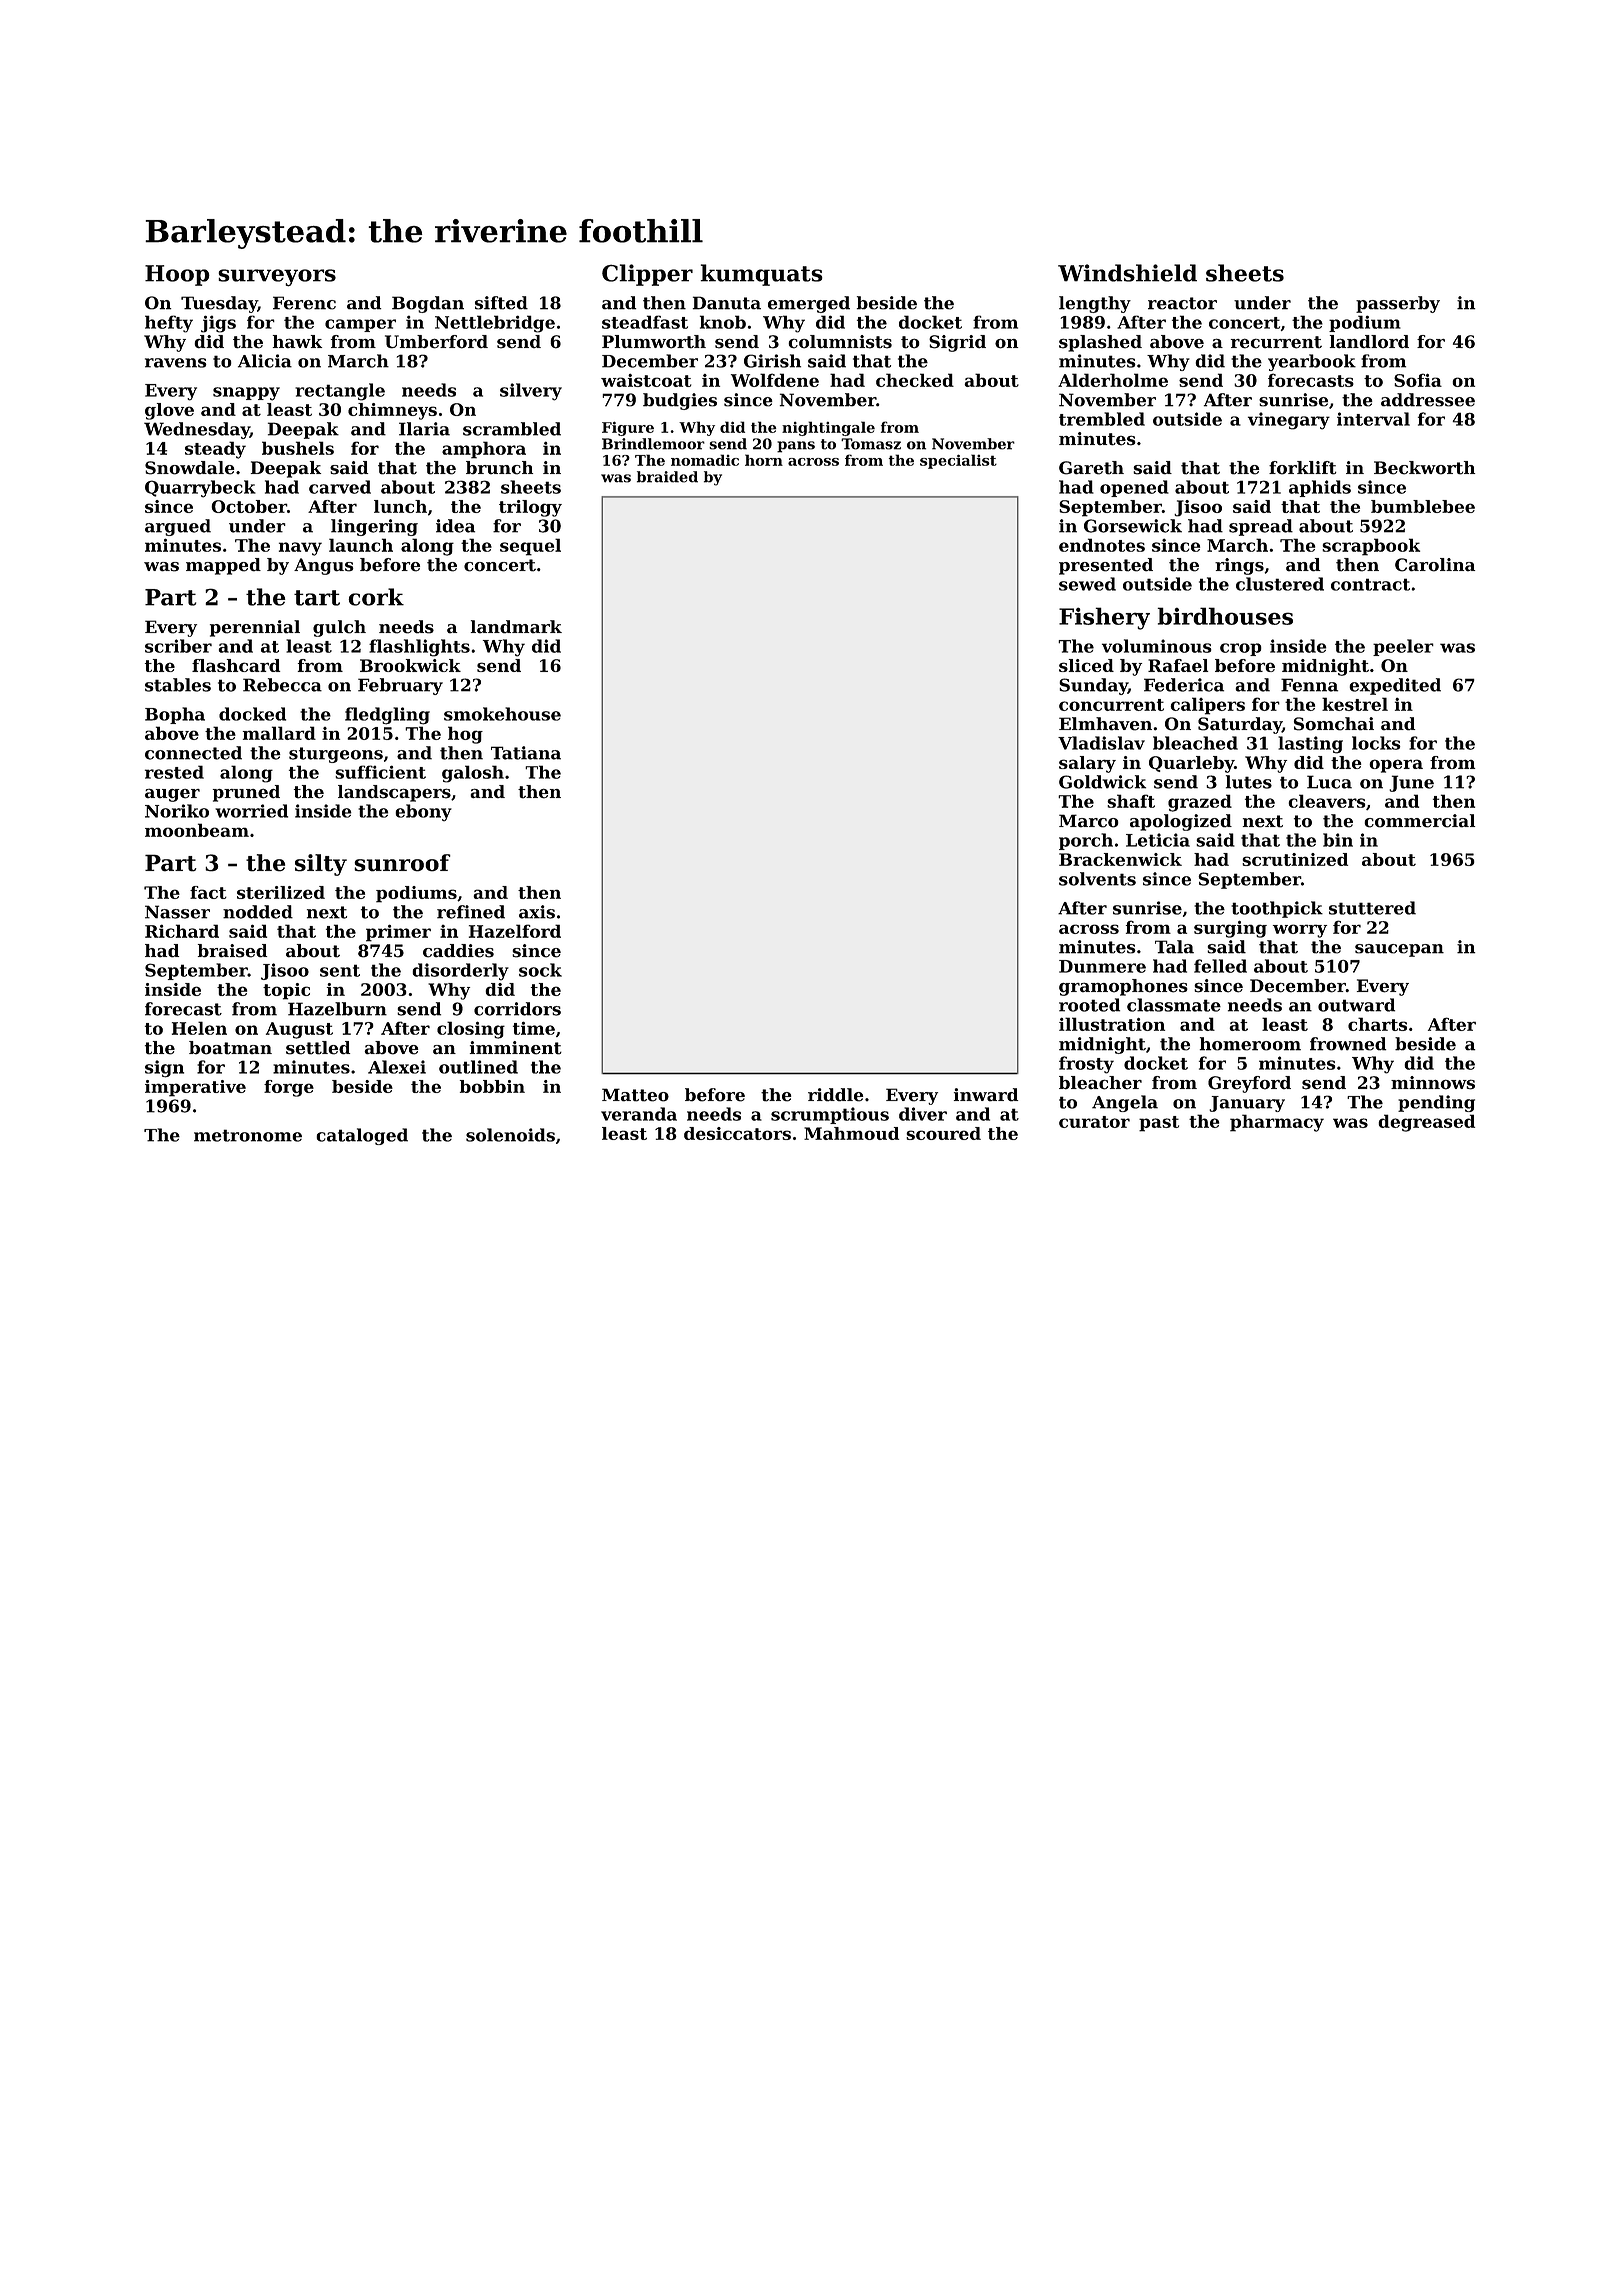 The image size is (1620, 2292). What do you see at coordinates (501, 303) in the screenshot?
I see `sifted` at bounding box center [501, 303].
